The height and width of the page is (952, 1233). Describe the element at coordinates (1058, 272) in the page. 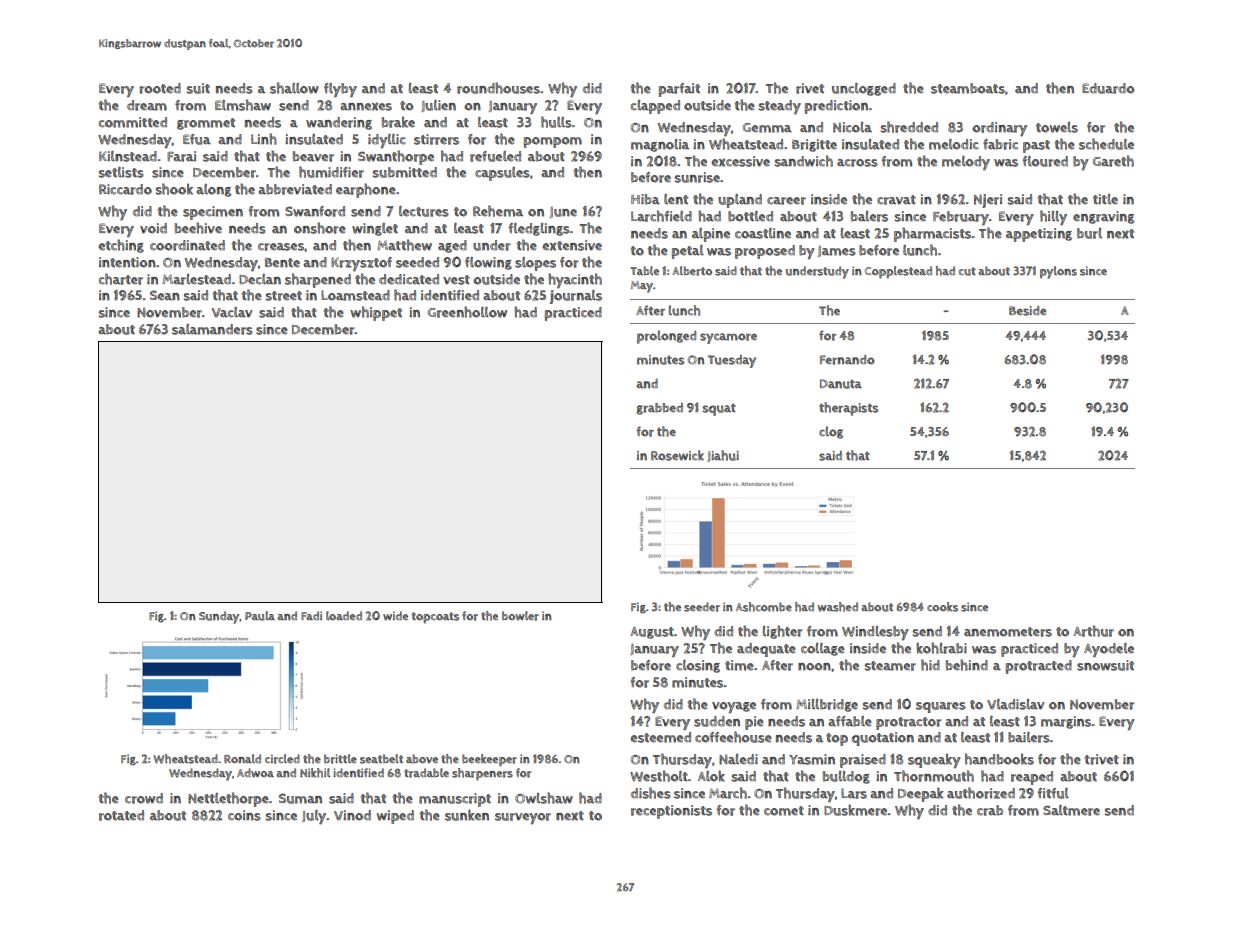

I see `pylons` at that location.
